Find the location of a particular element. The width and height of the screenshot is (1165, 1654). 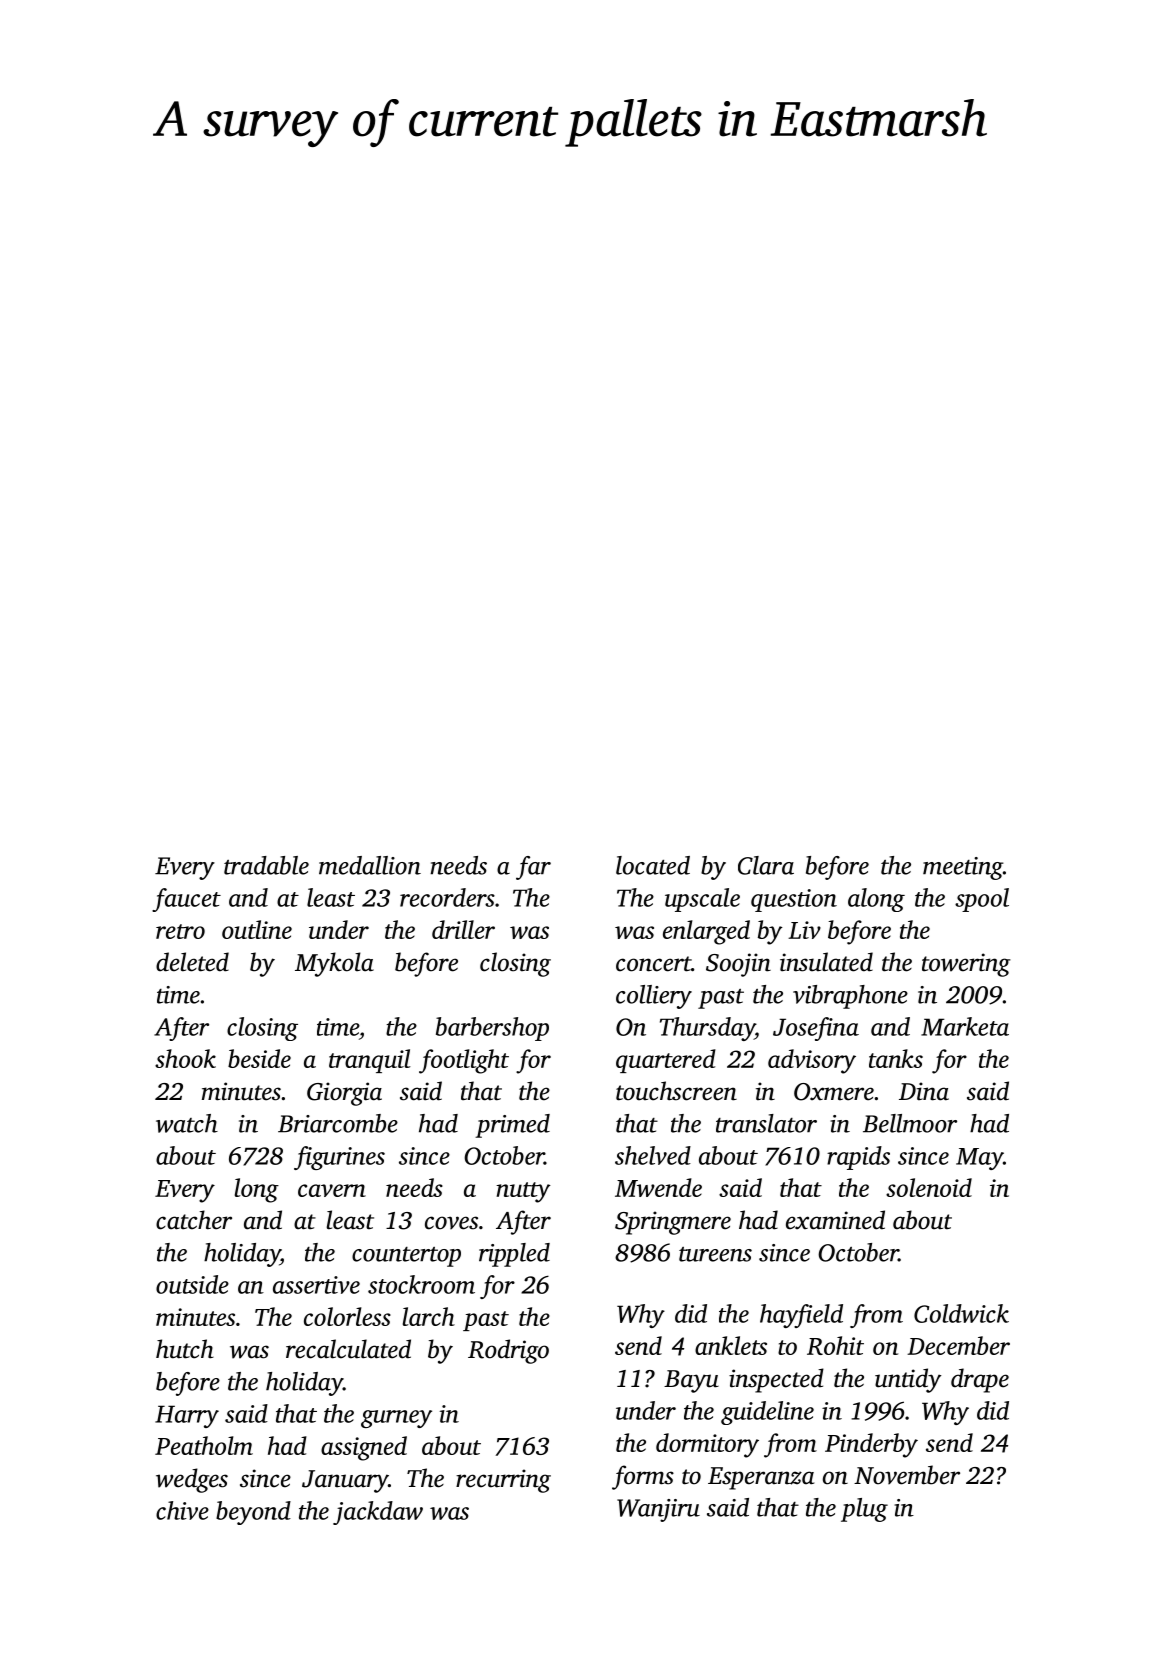

forms is located at coordinates (643, 1477).
